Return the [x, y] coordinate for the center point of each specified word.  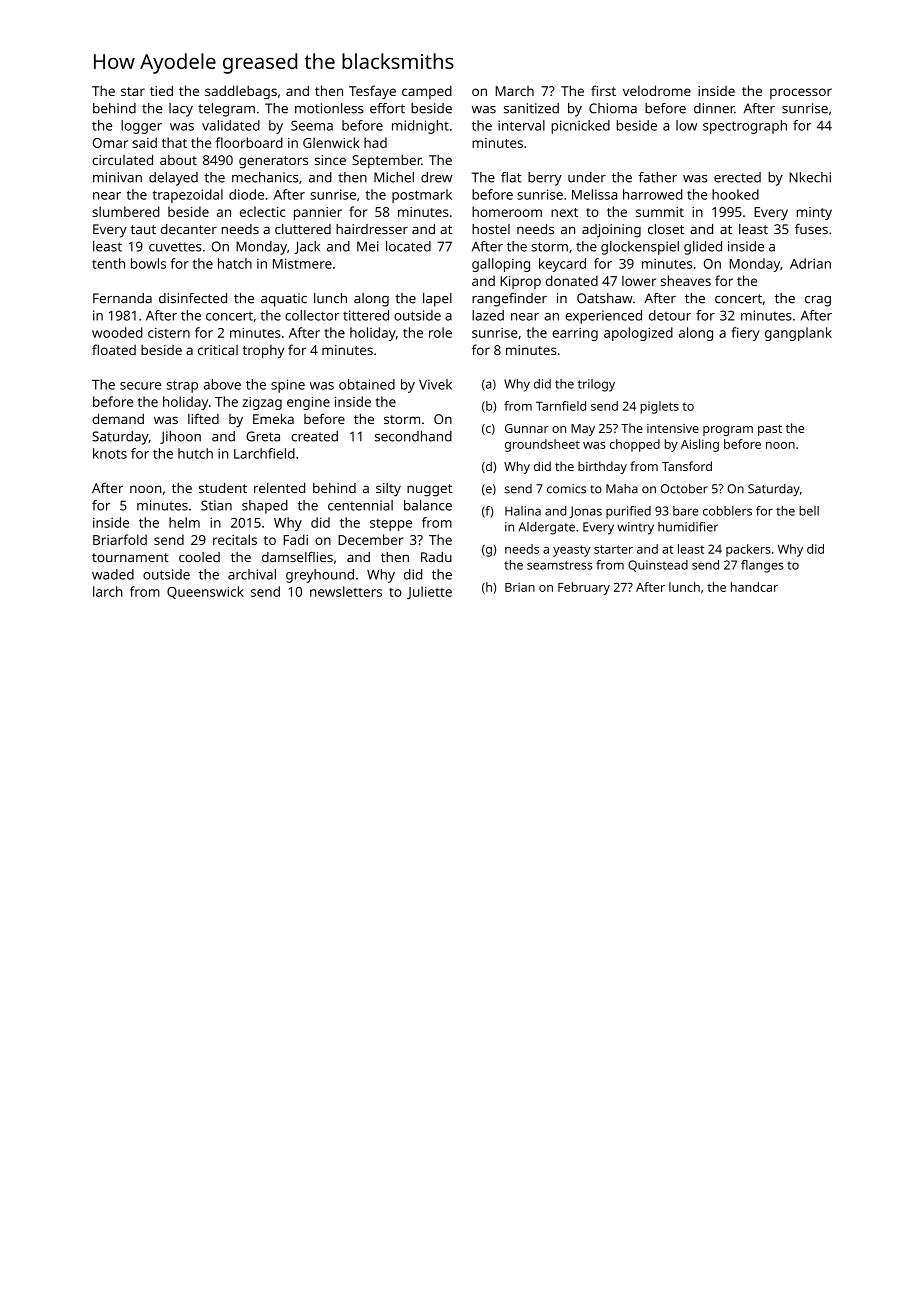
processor [801, 93]
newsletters [346, 591]
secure [140, 386]
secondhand [413, 436]
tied [161, 90]
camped [427, 92]
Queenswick [205, 592]
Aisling [700, 445]
